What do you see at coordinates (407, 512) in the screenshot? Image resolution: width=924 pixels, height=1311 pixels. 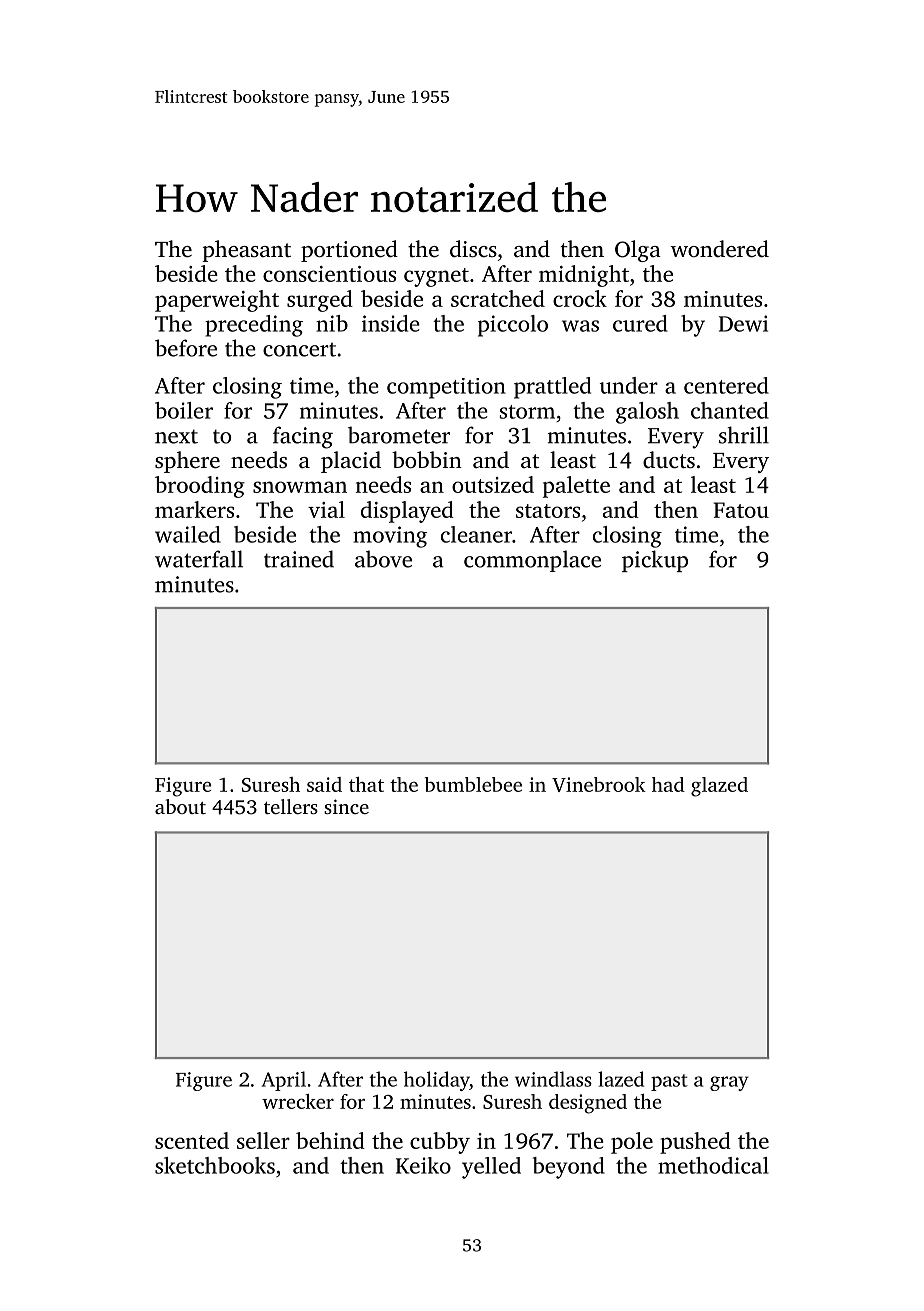 I see `displayed` at bounding box center [407, 512].
